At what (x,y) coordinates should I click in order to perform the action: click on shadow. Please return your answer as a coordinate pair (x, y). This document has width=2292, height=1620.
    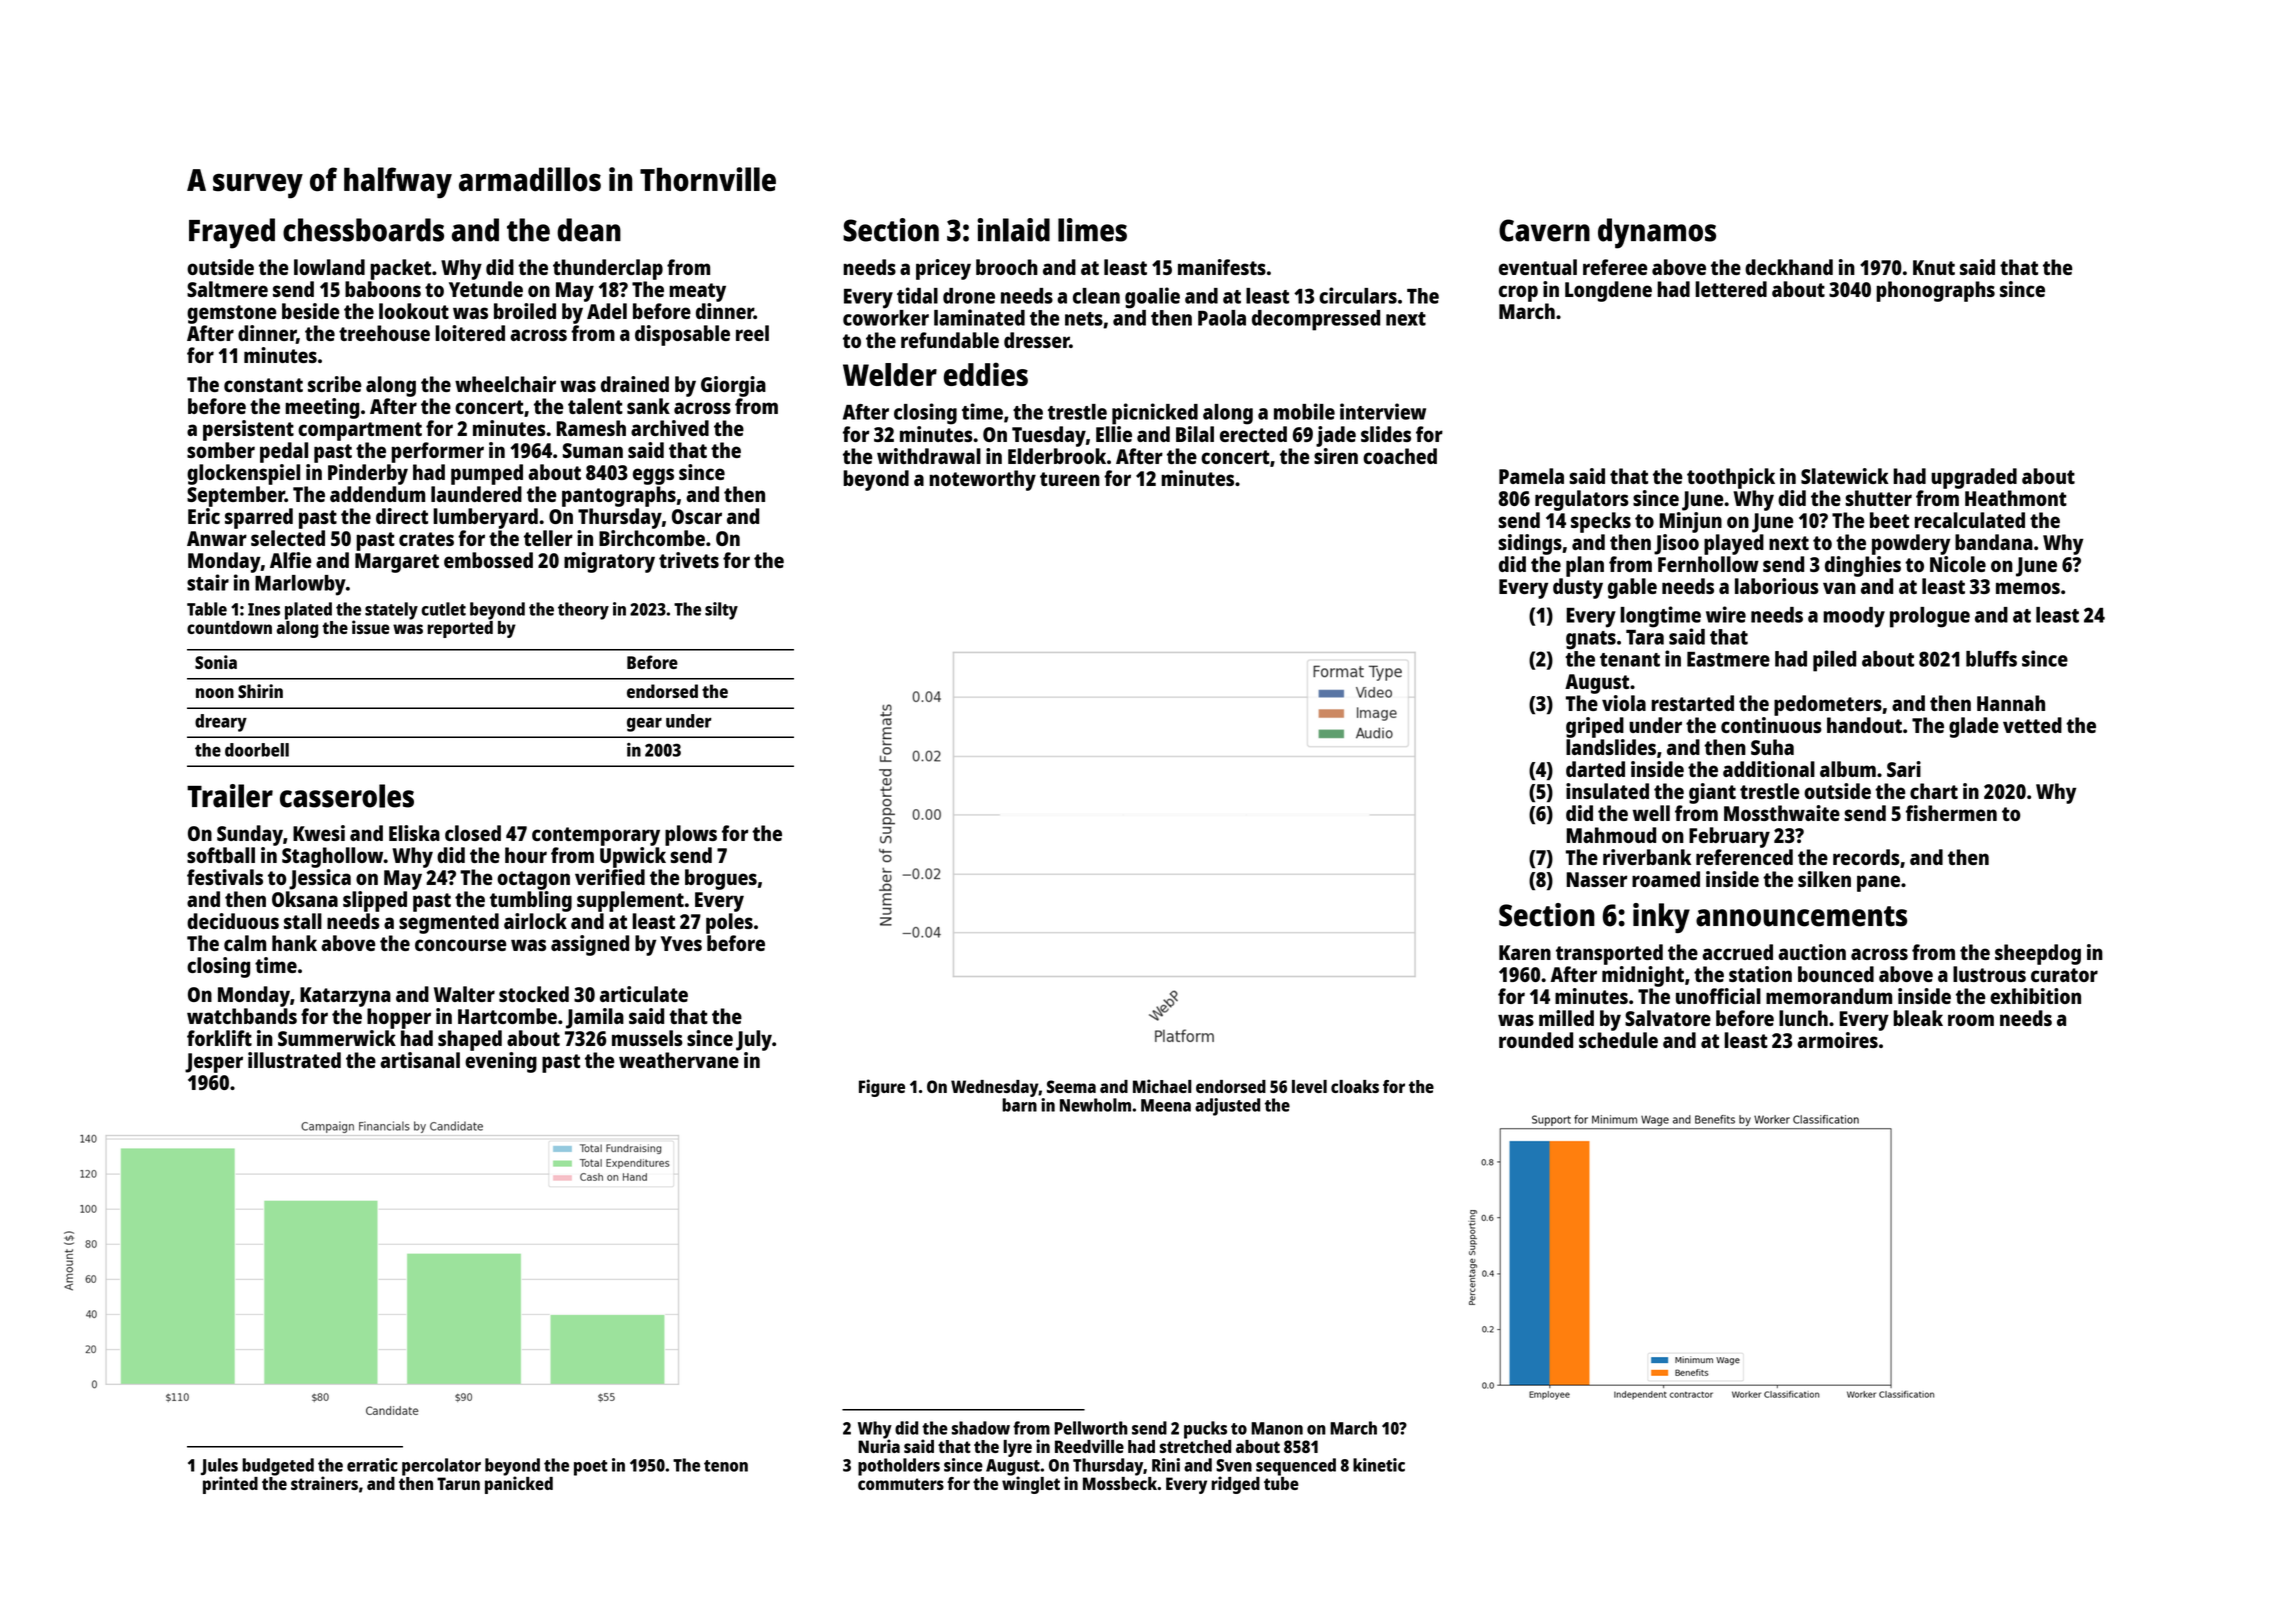
    Looking at the image, I should click on (981, 1428).
